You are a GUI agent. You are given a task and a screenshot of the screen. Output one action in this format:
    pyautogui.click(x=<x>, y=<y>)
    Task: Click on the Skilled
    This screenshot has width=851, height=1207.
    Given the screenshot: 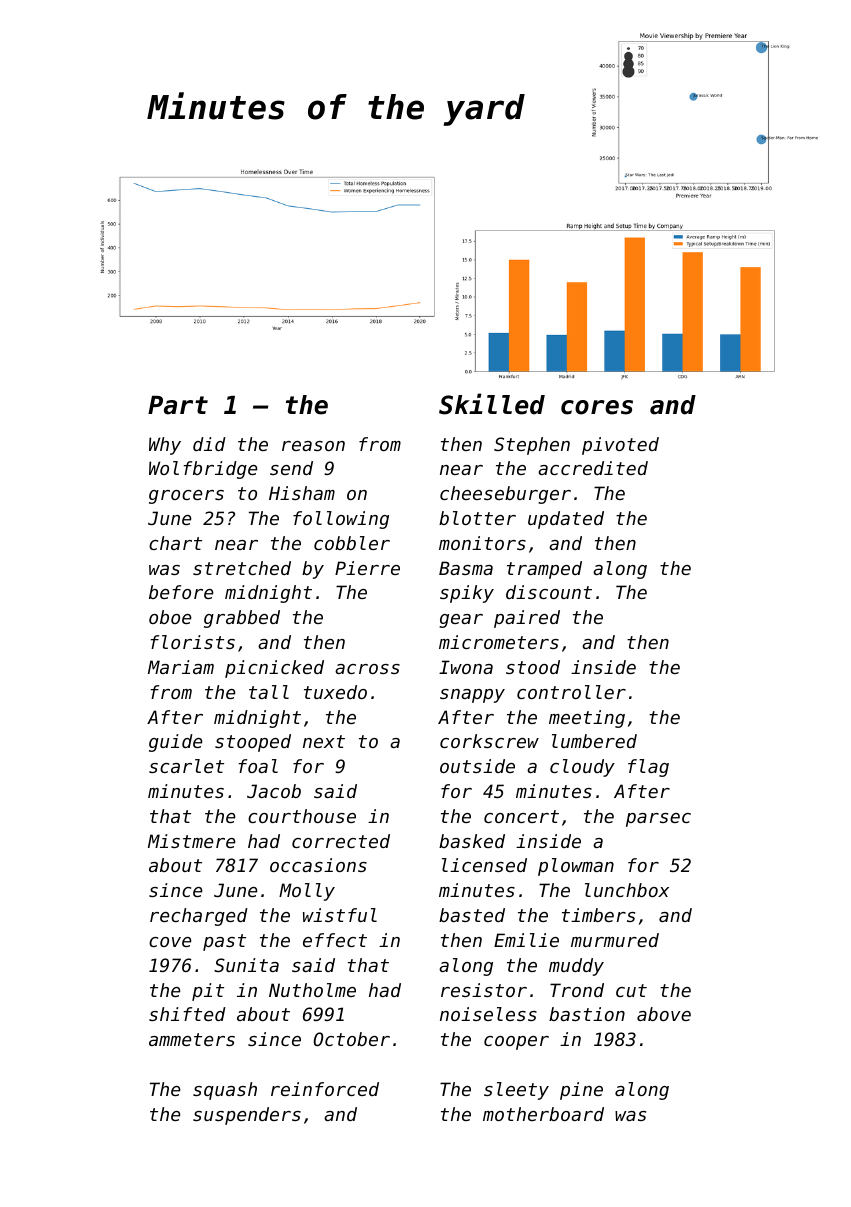 What is the action you would take?
    pyautogui.click(x=492, y=404)
